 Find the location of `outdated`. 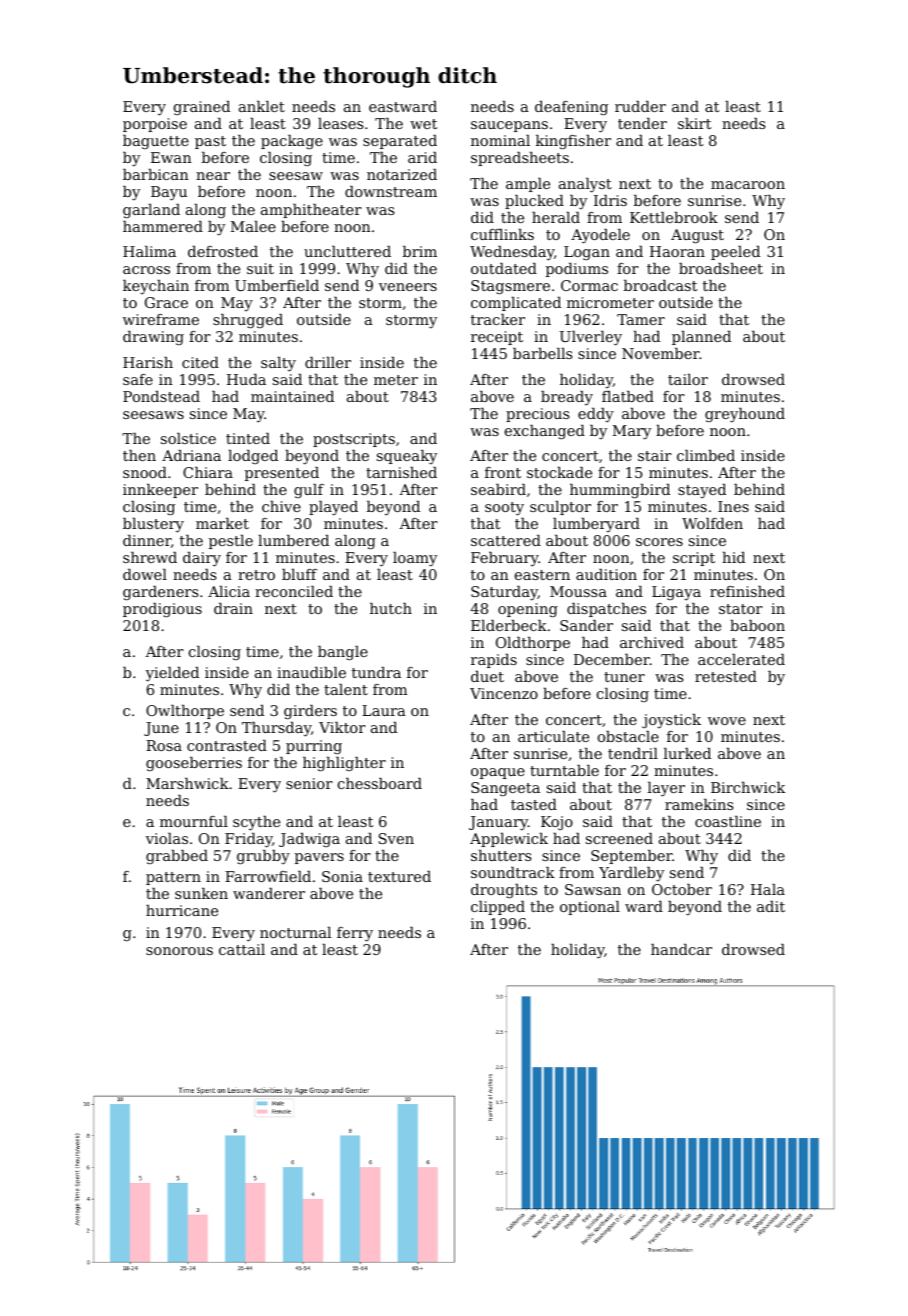

outdated is located at coordinates (504, 268).
